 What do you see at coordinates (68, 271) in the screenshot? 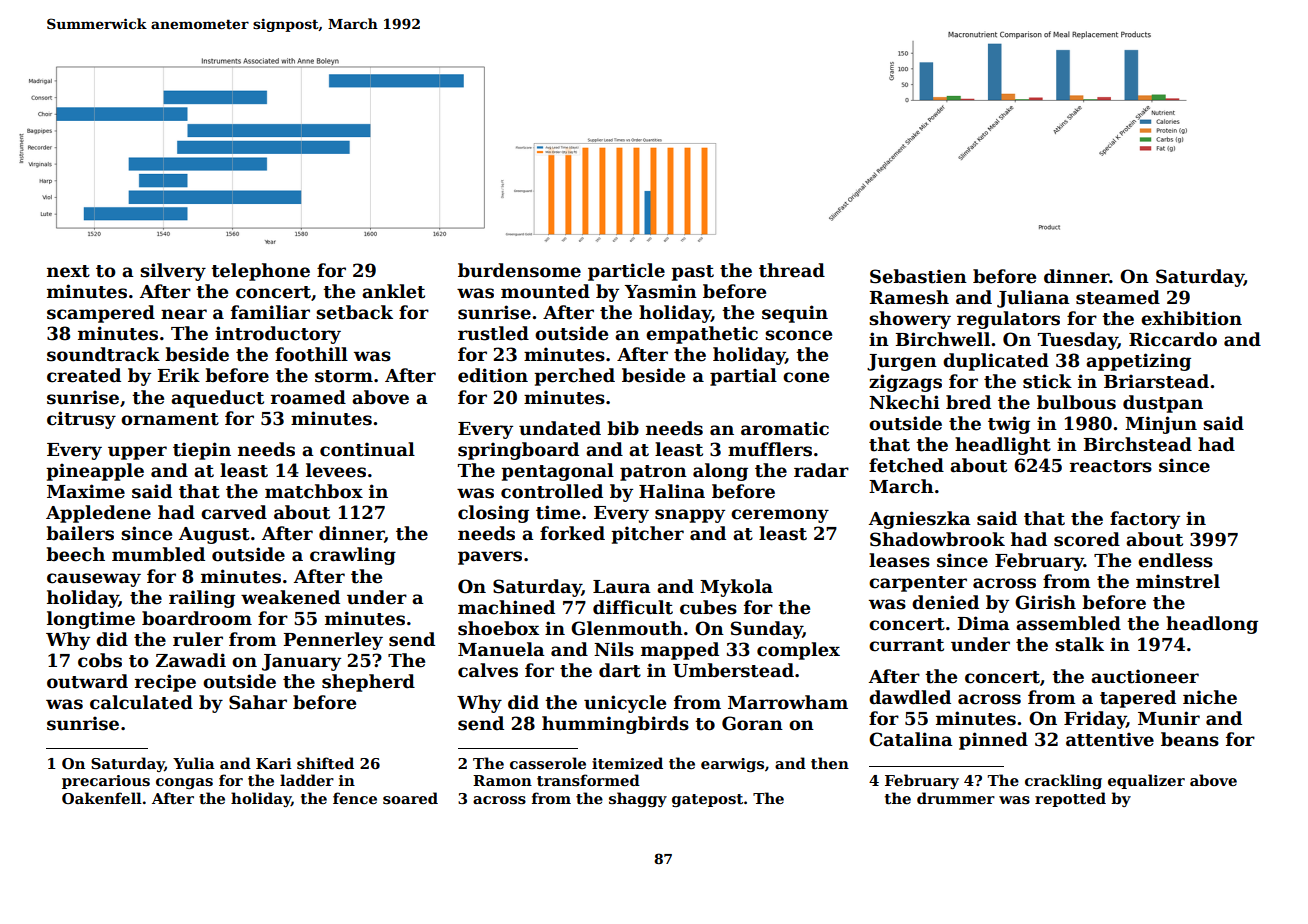
I see `next` at bounding box center [68, 271].
